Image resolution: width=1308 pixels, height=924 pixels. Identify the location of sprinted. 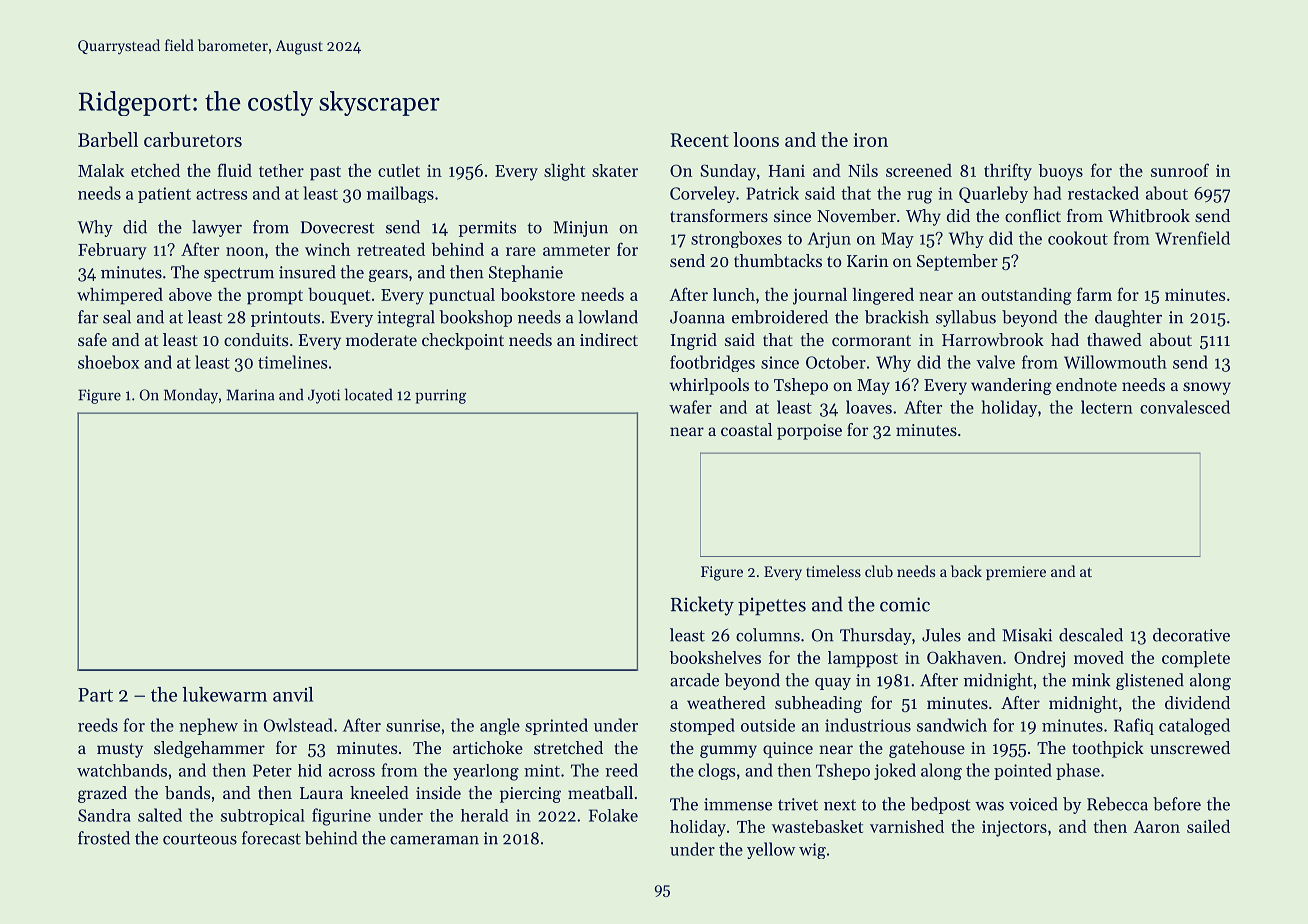
(556, 726).
